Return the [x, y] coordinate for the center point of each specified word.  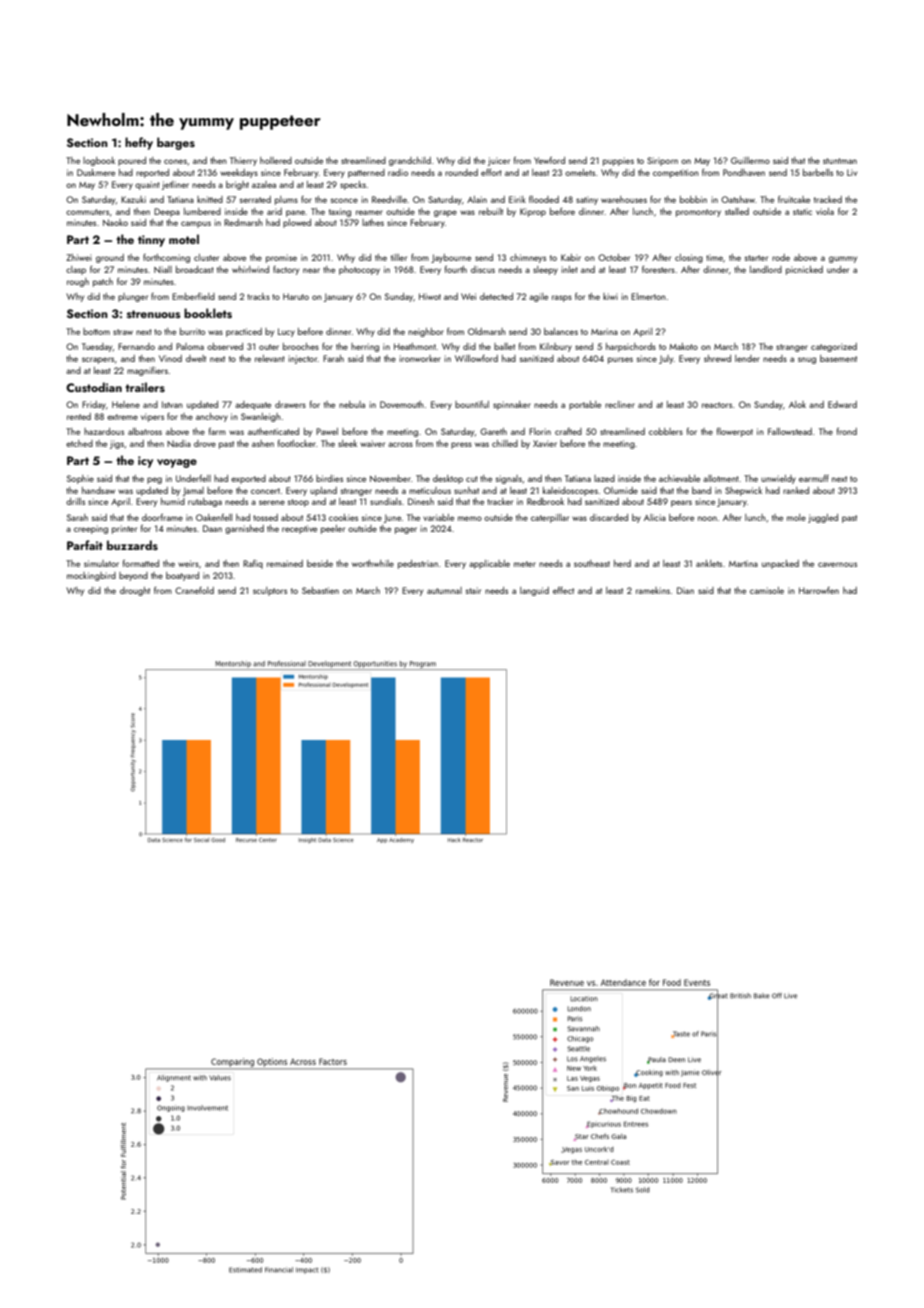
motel [184, 239]
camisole [767, 590]
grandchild [410, 161]
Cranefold [194, 590]
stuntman [840, 161]
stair [473, 590]
